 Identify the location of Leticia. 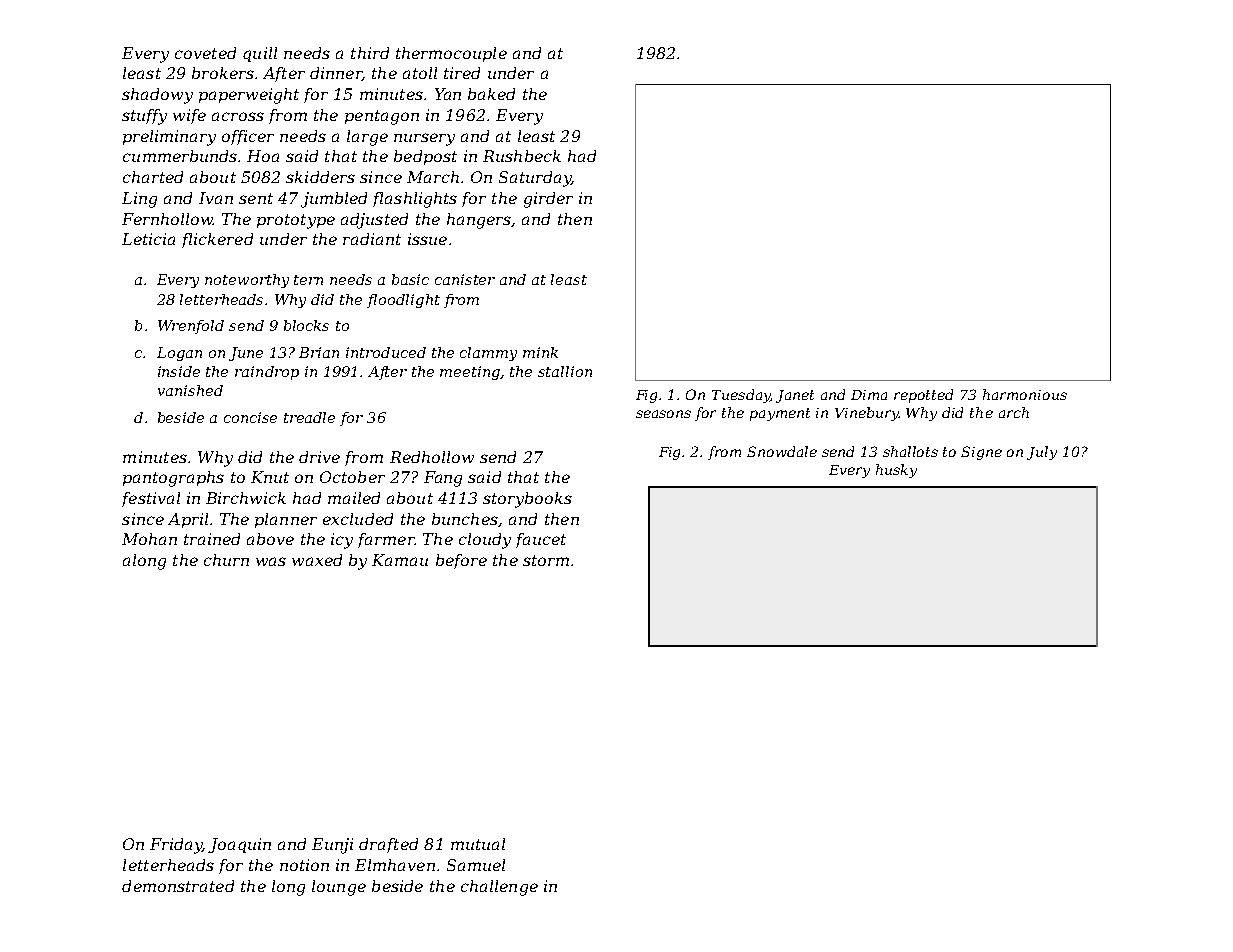
(148, 239).
